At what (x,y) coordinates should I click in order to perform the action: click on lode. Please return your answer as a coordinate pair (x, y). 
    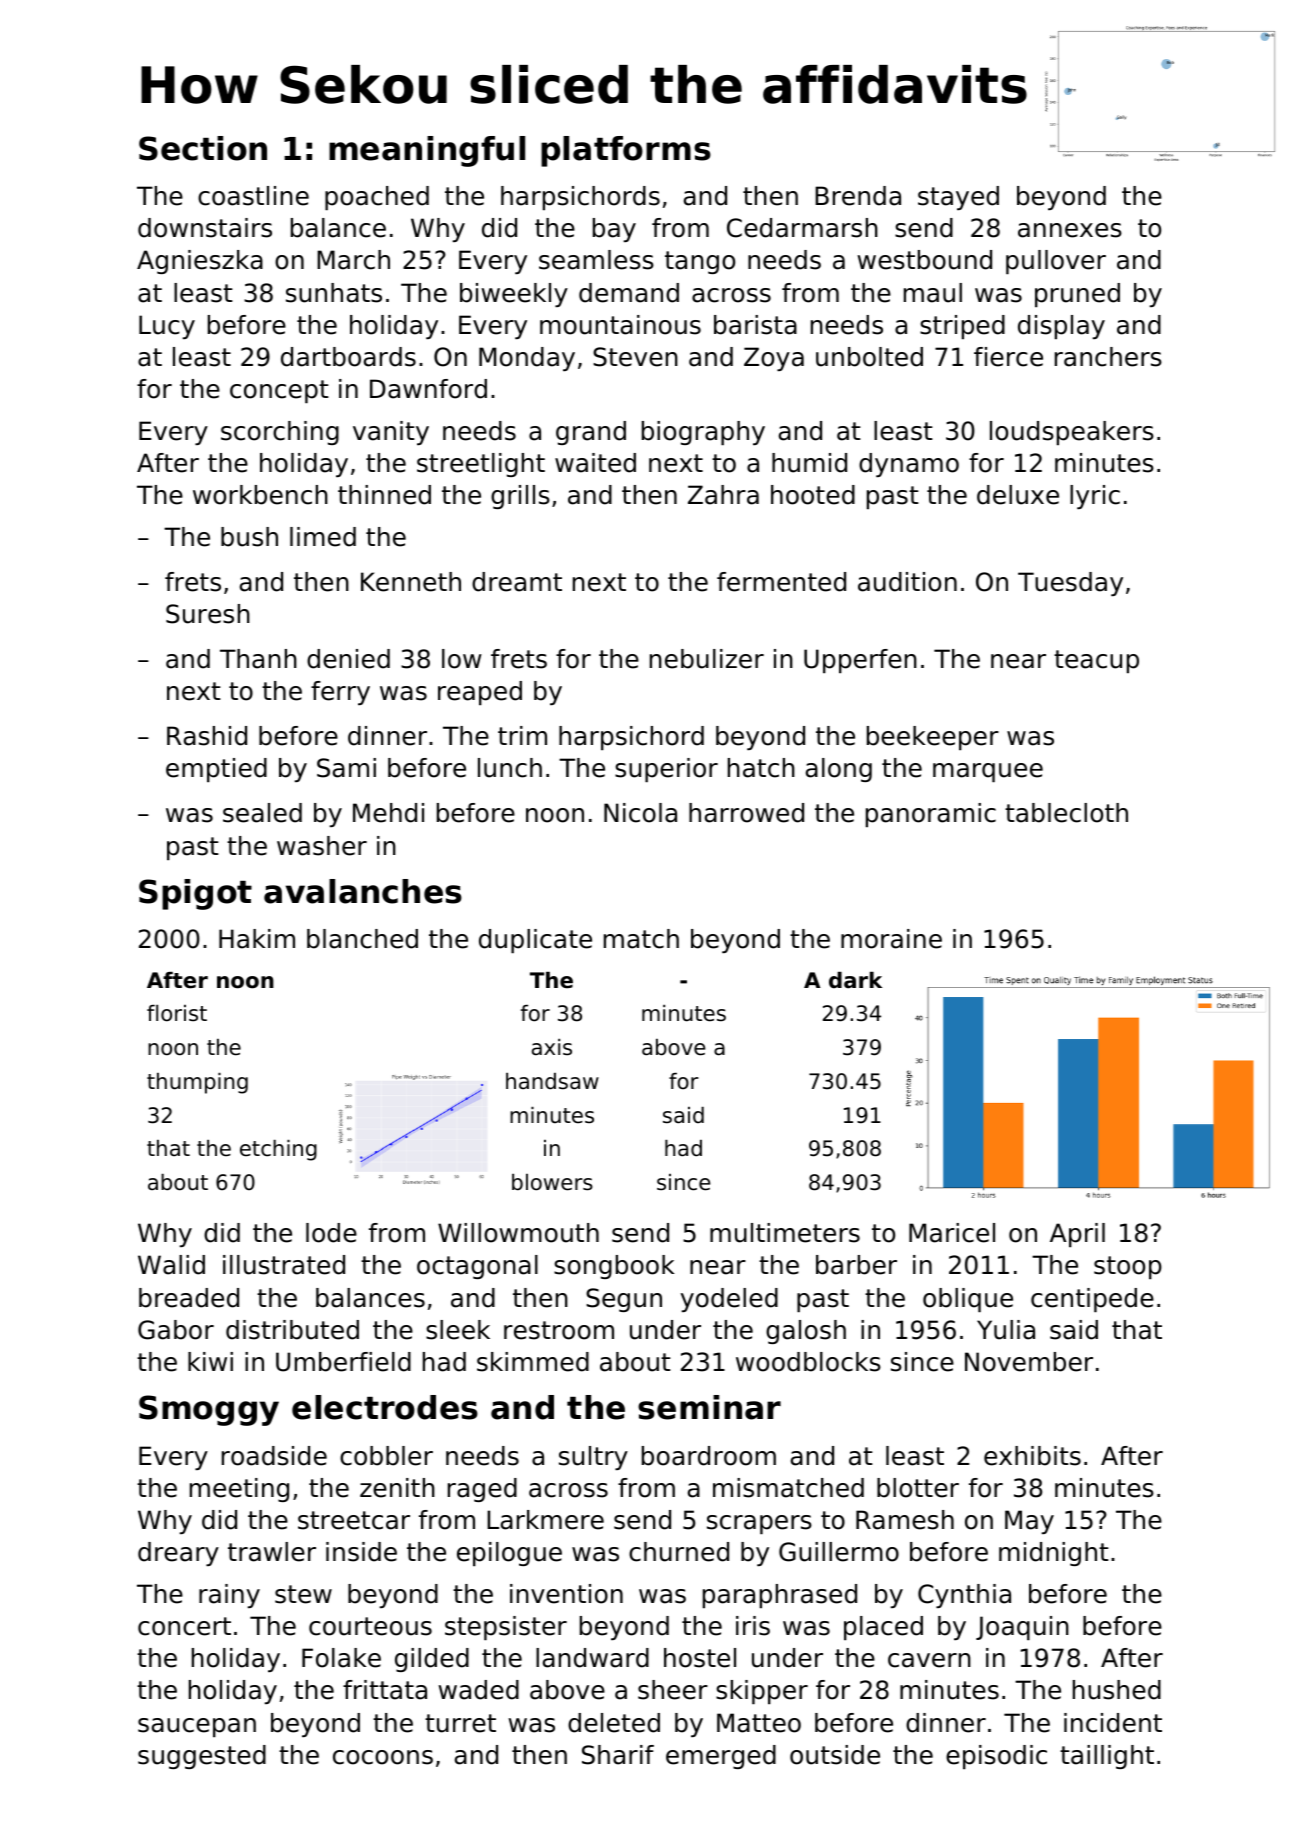
    Looking at the image, I should click on (331, 1233).
